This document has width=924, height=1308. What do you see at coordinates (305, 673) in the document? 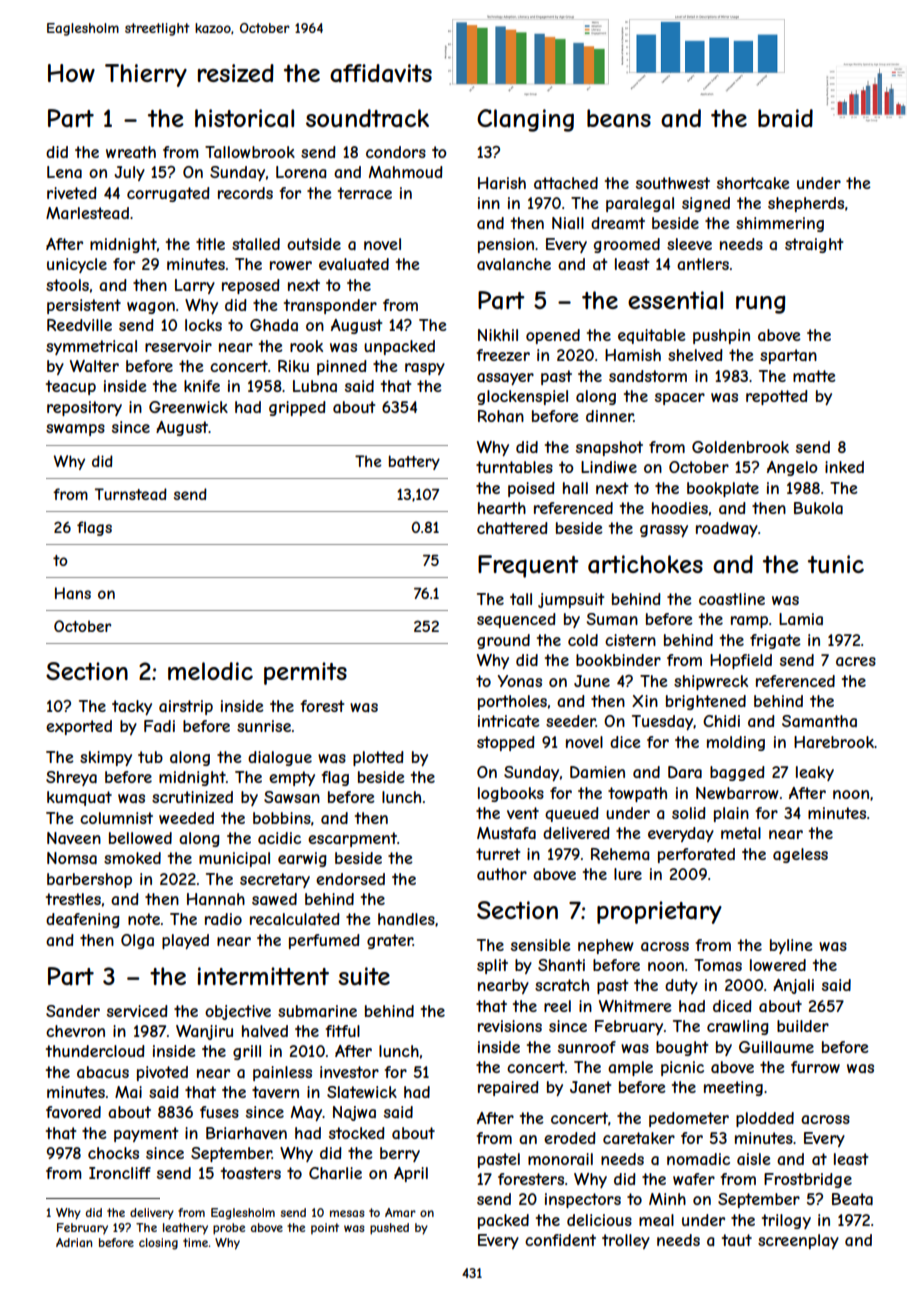
I see `permits` at bounding box center [305, 673].
